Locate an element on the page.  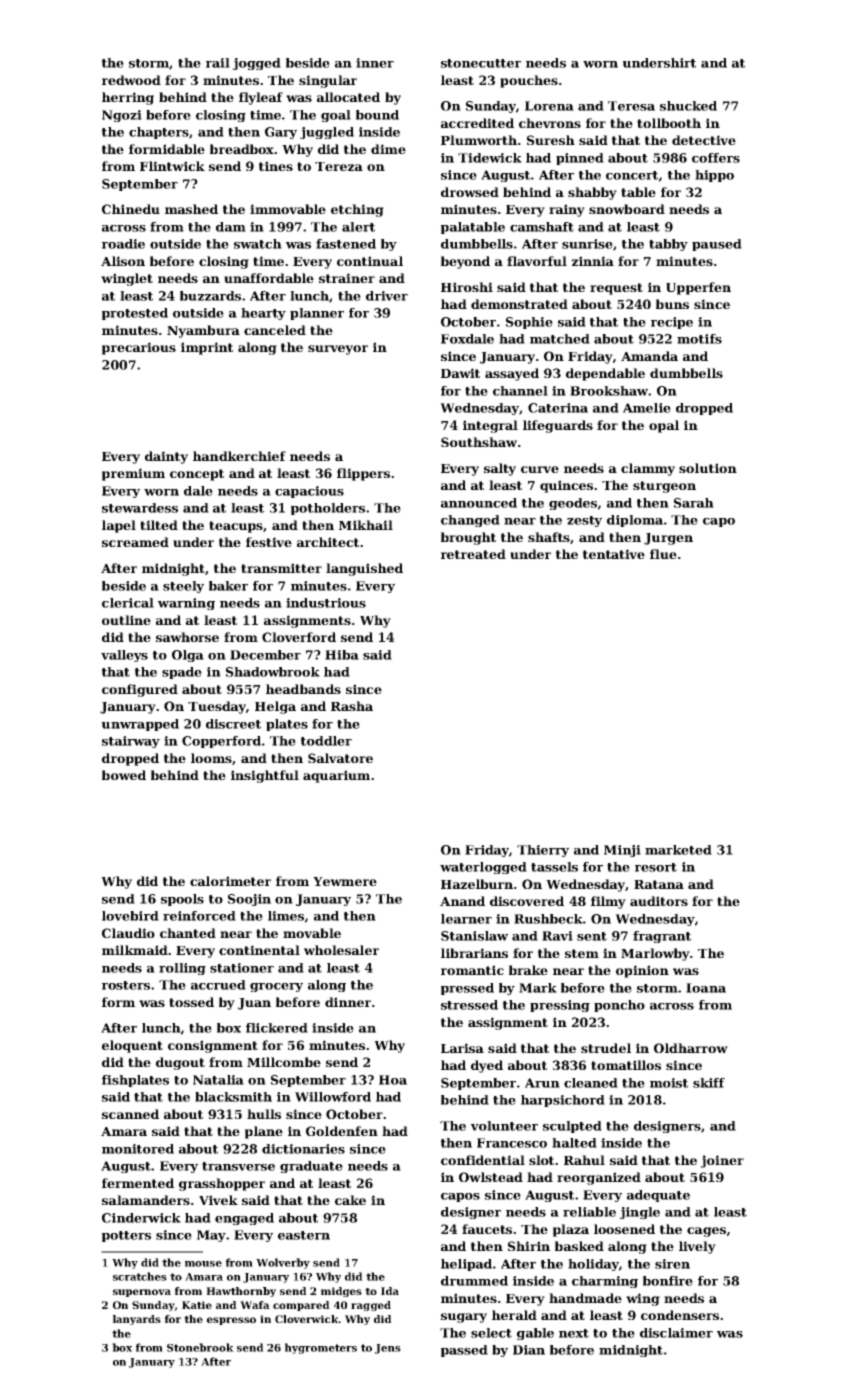
shucked is located at coordinates (688, 106).
